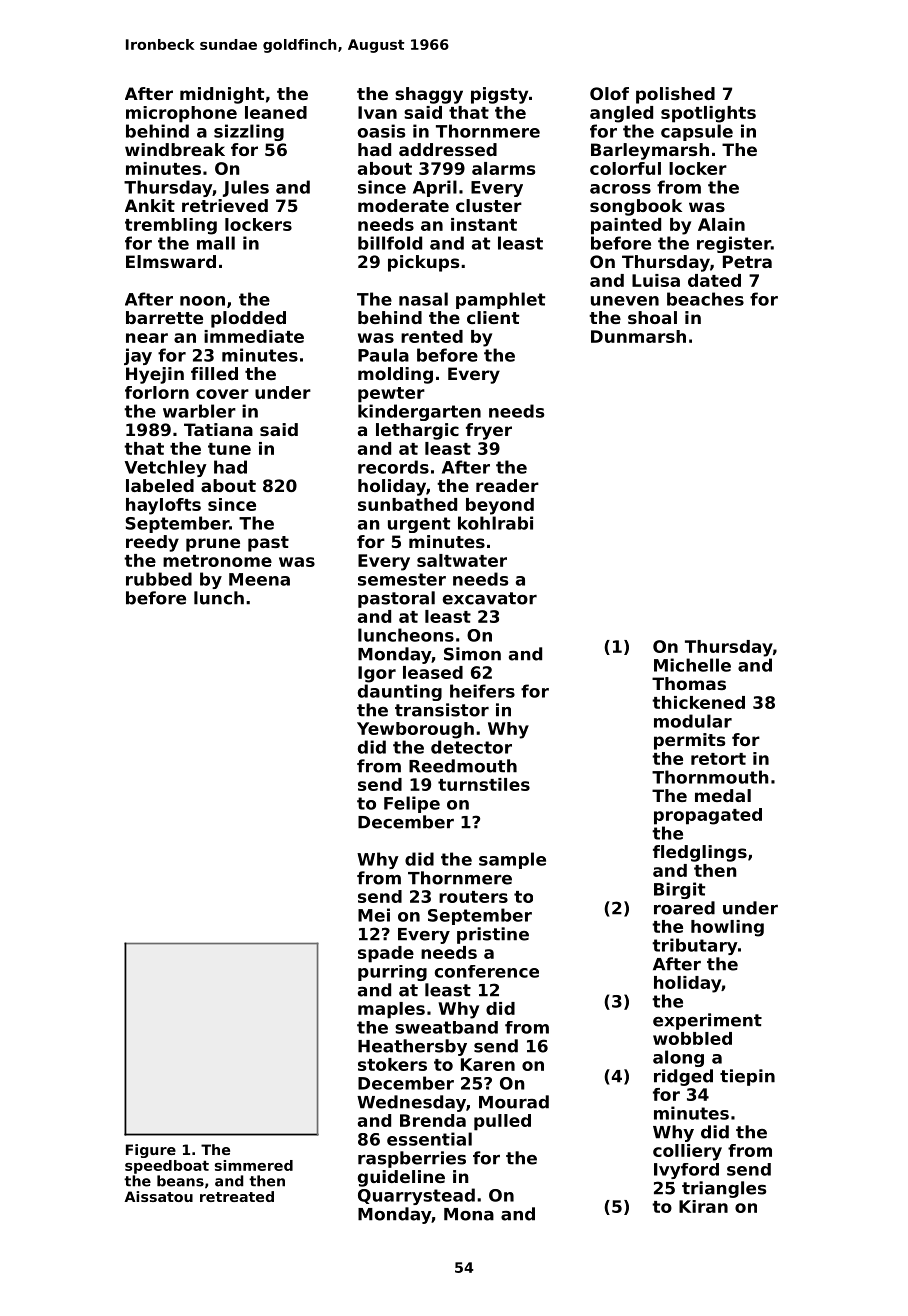 The height and width of the screenshot is (1316, 908). Describe the element at coordinates (374, 915) in the screenshot. I see `Mei` at that location.
